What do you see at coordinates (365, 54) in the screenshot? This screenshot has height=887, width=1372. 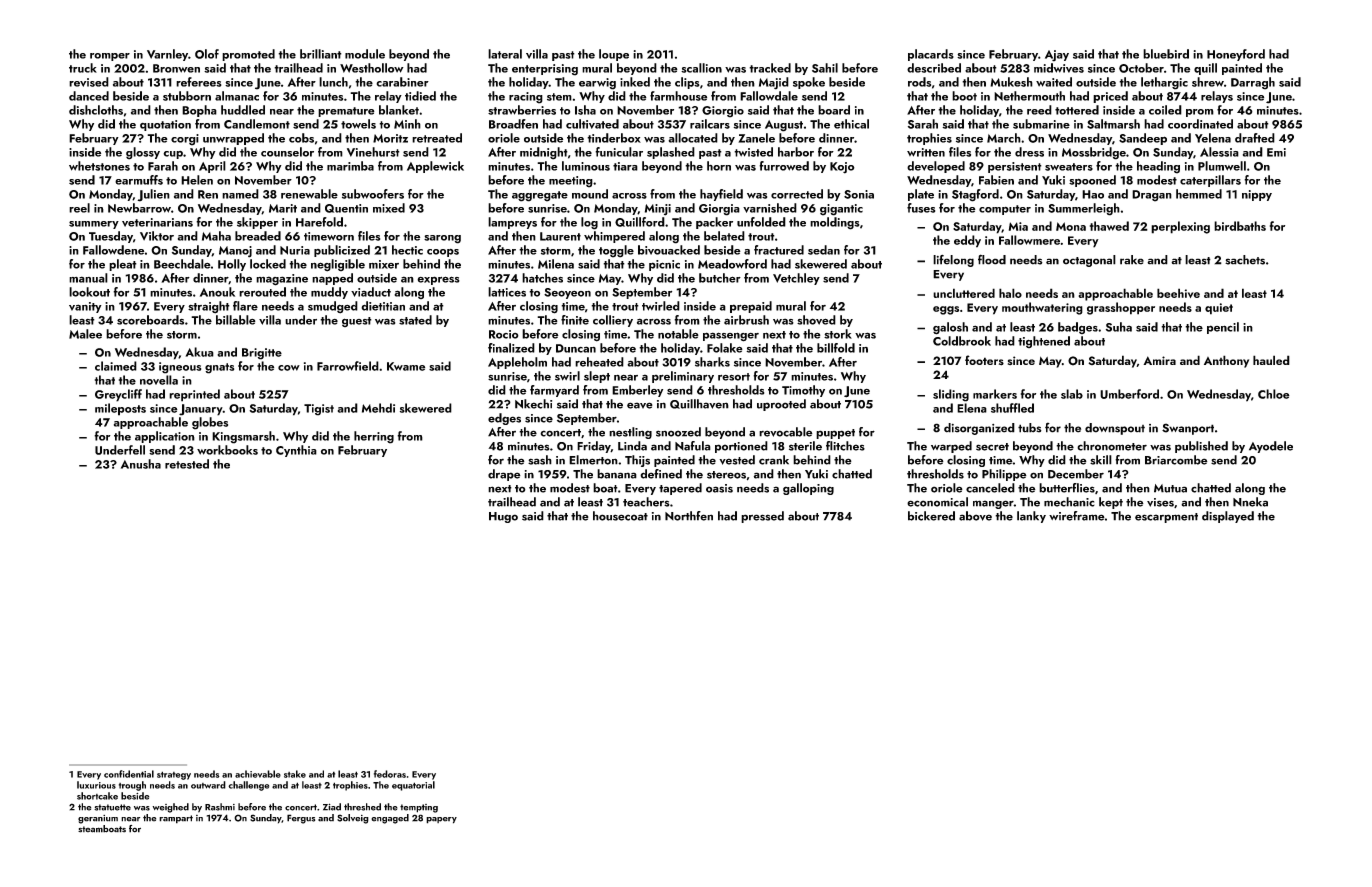 I see `module` at bounding box center [365, 54].
